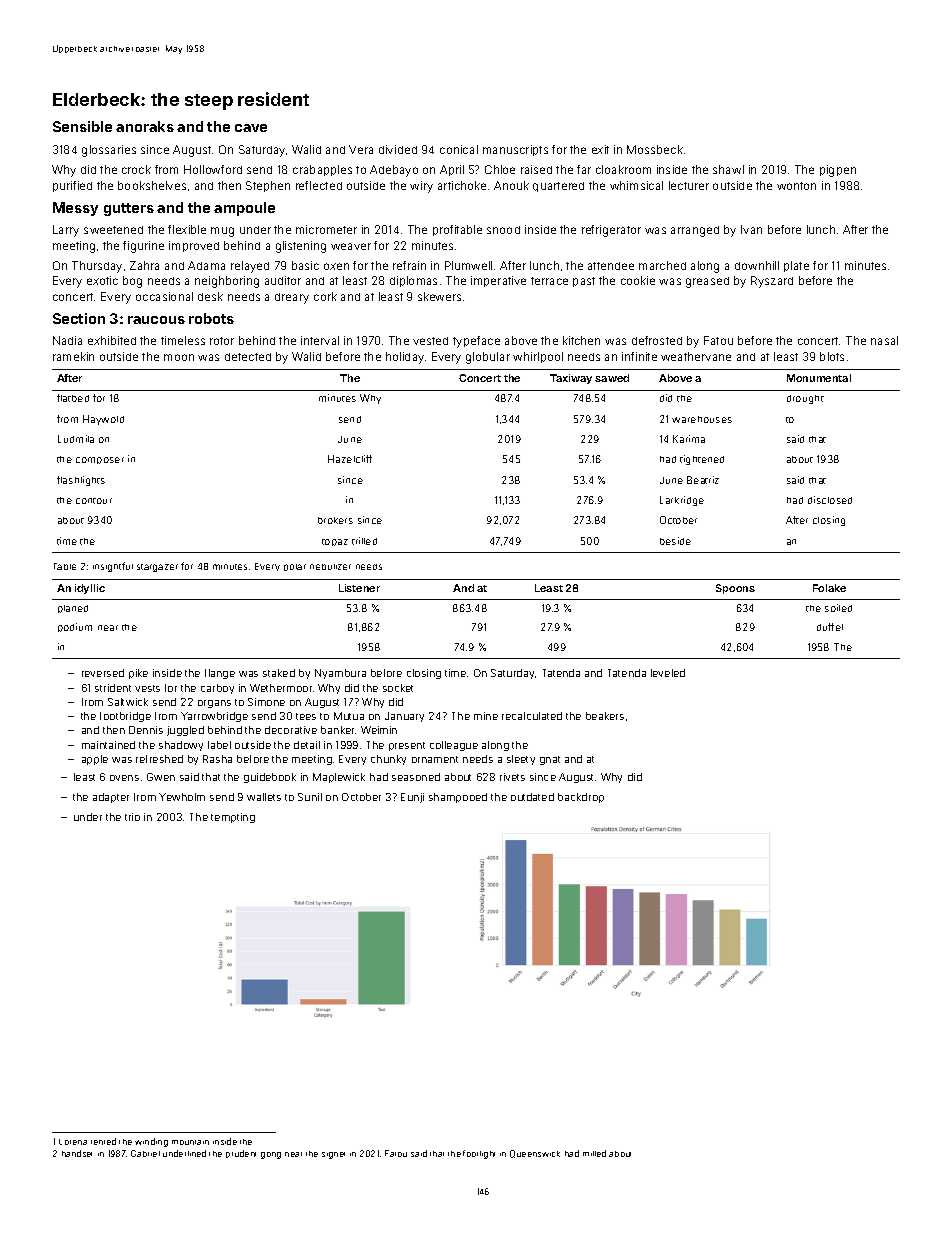 The width and height of the screenshot is (952, 1233). Describe the element at coordinates (838, 171) in the screenshot. I see `pigpen` at that location.
